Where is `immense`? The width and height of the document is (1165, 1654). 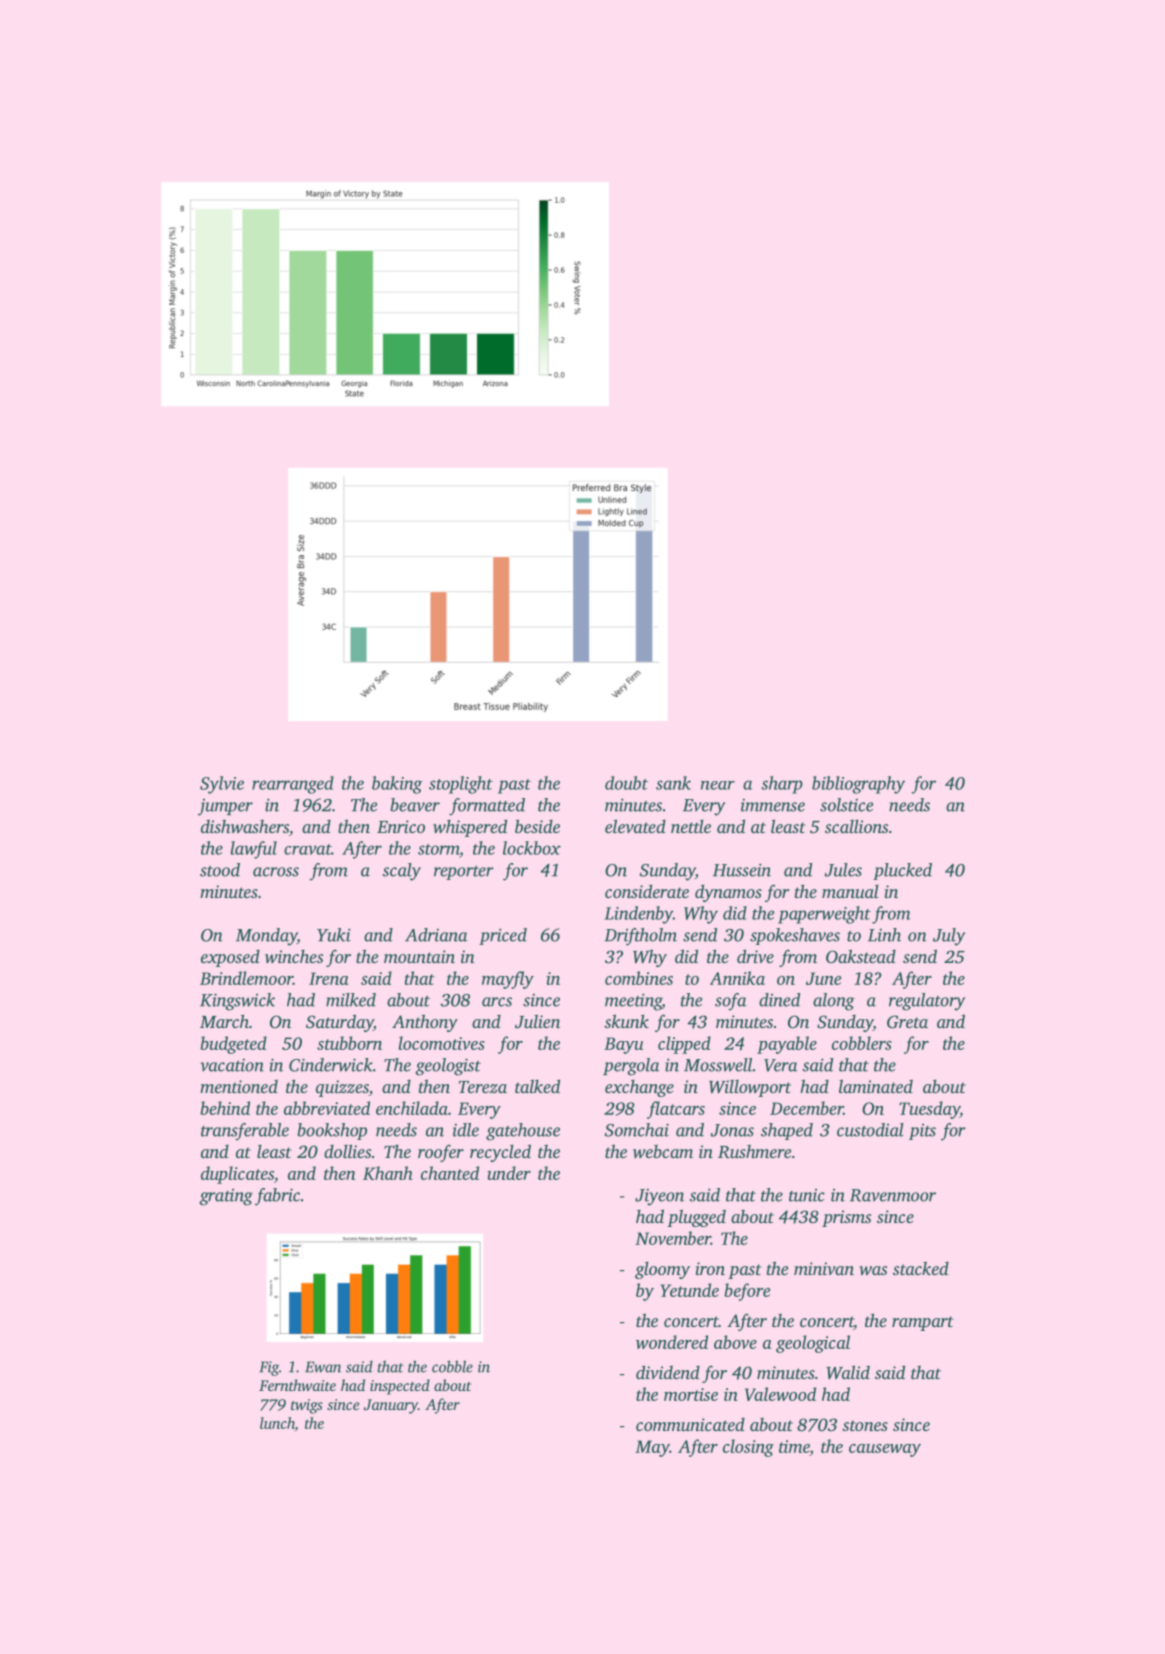 immense is located at coordinates (773, 805).
